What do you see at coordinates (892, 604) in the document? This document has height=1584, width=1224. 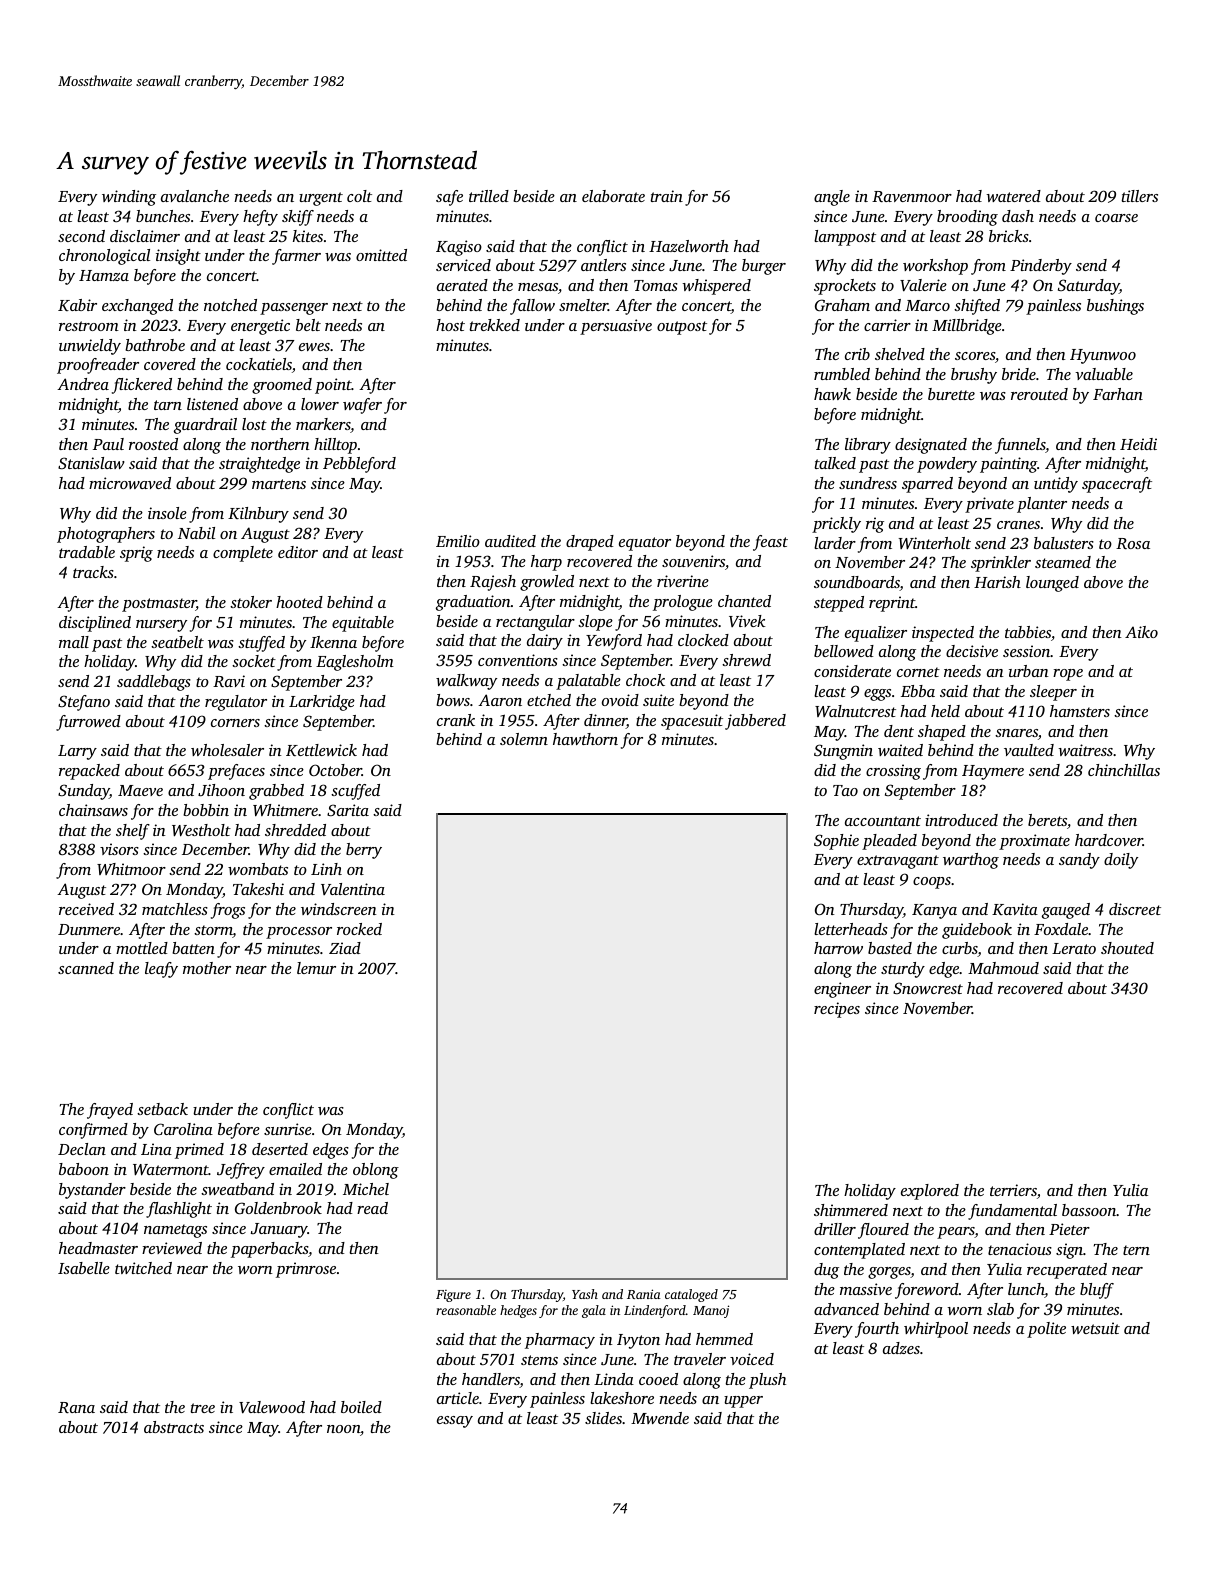 I see `reprint` at bounding box center [892, 604].
